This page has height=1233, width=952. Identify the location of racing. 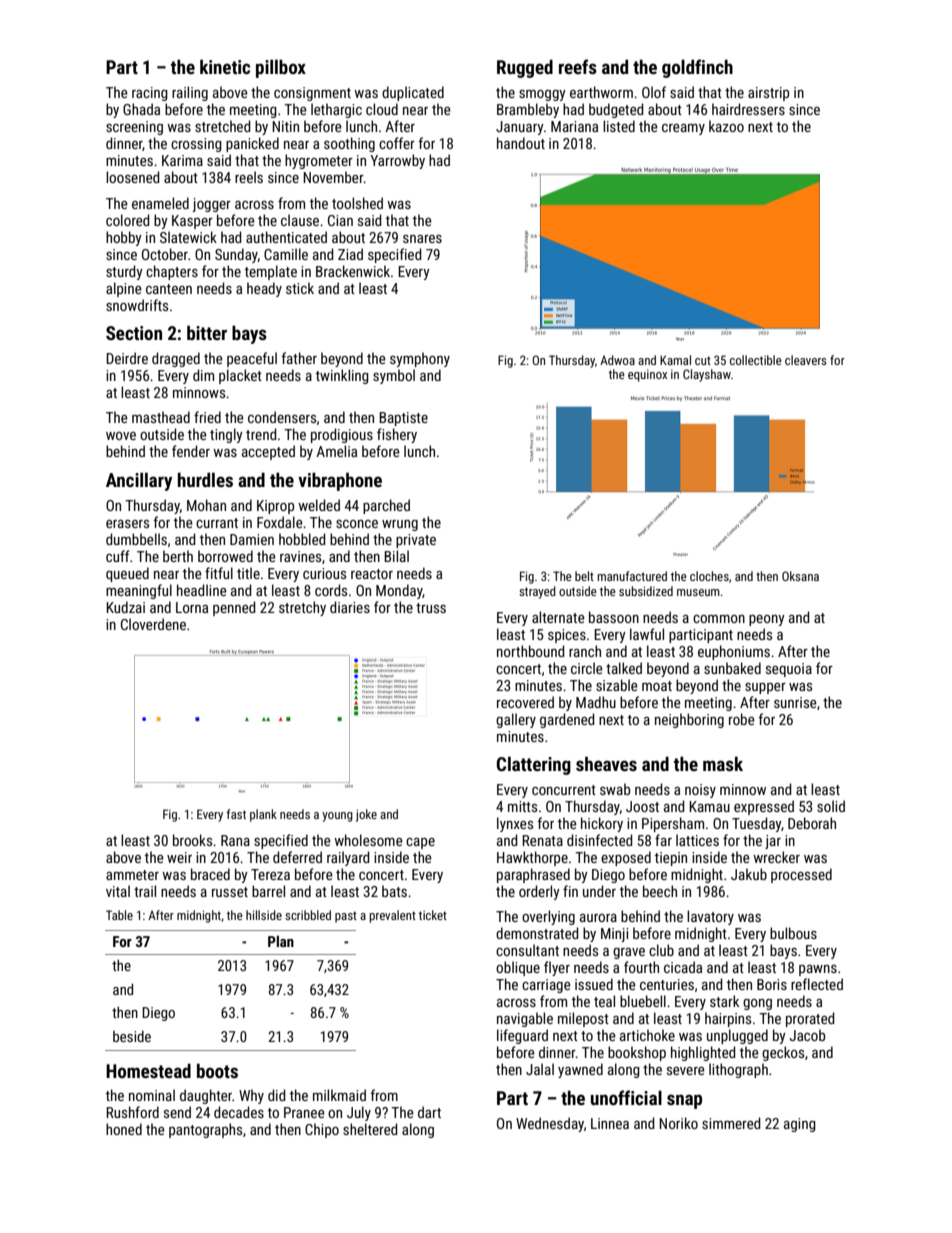
(150, 94).
